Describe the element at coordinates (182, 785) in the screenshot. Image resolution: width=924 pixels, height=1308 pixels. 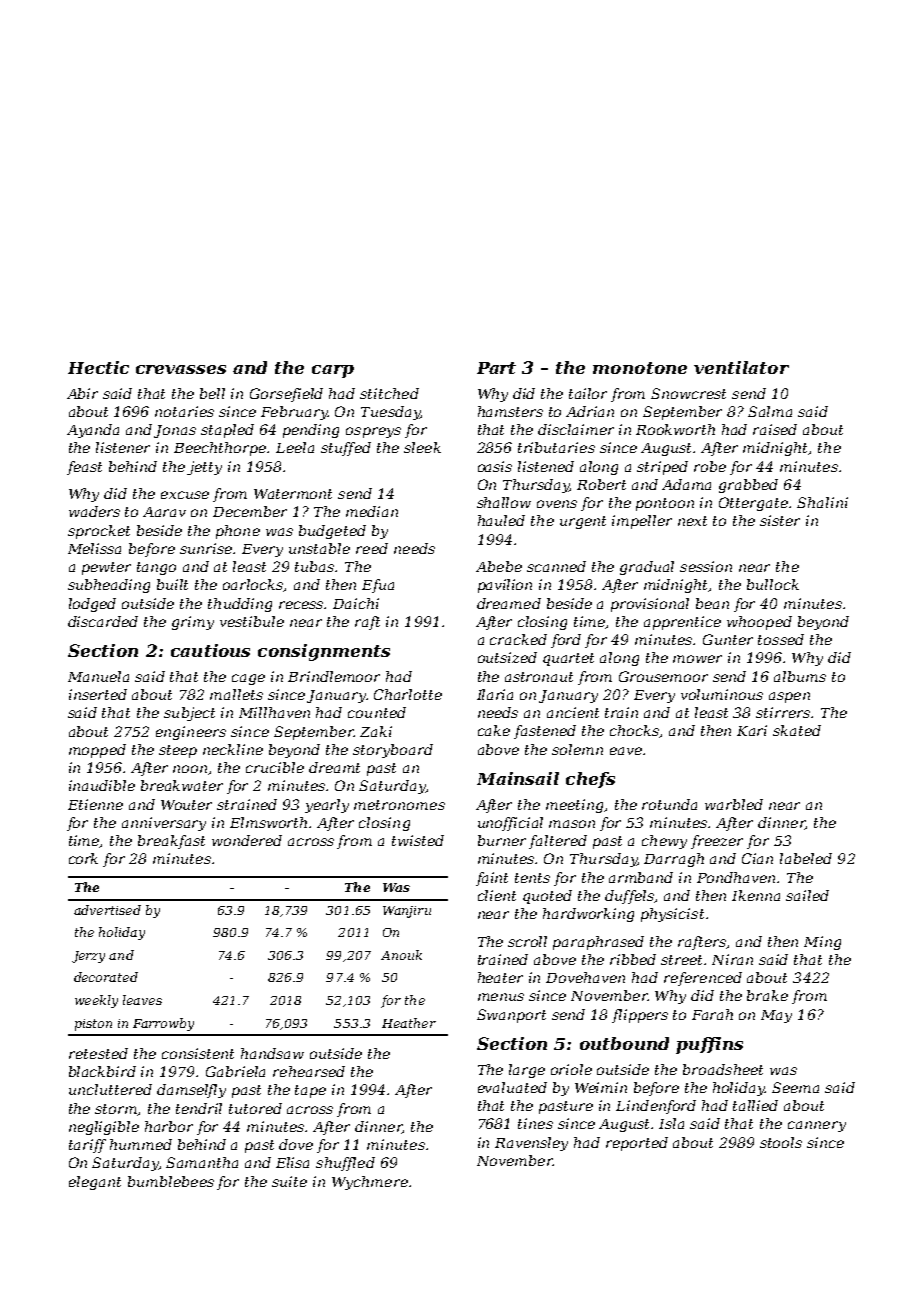
I see `breakwater` at that location.
